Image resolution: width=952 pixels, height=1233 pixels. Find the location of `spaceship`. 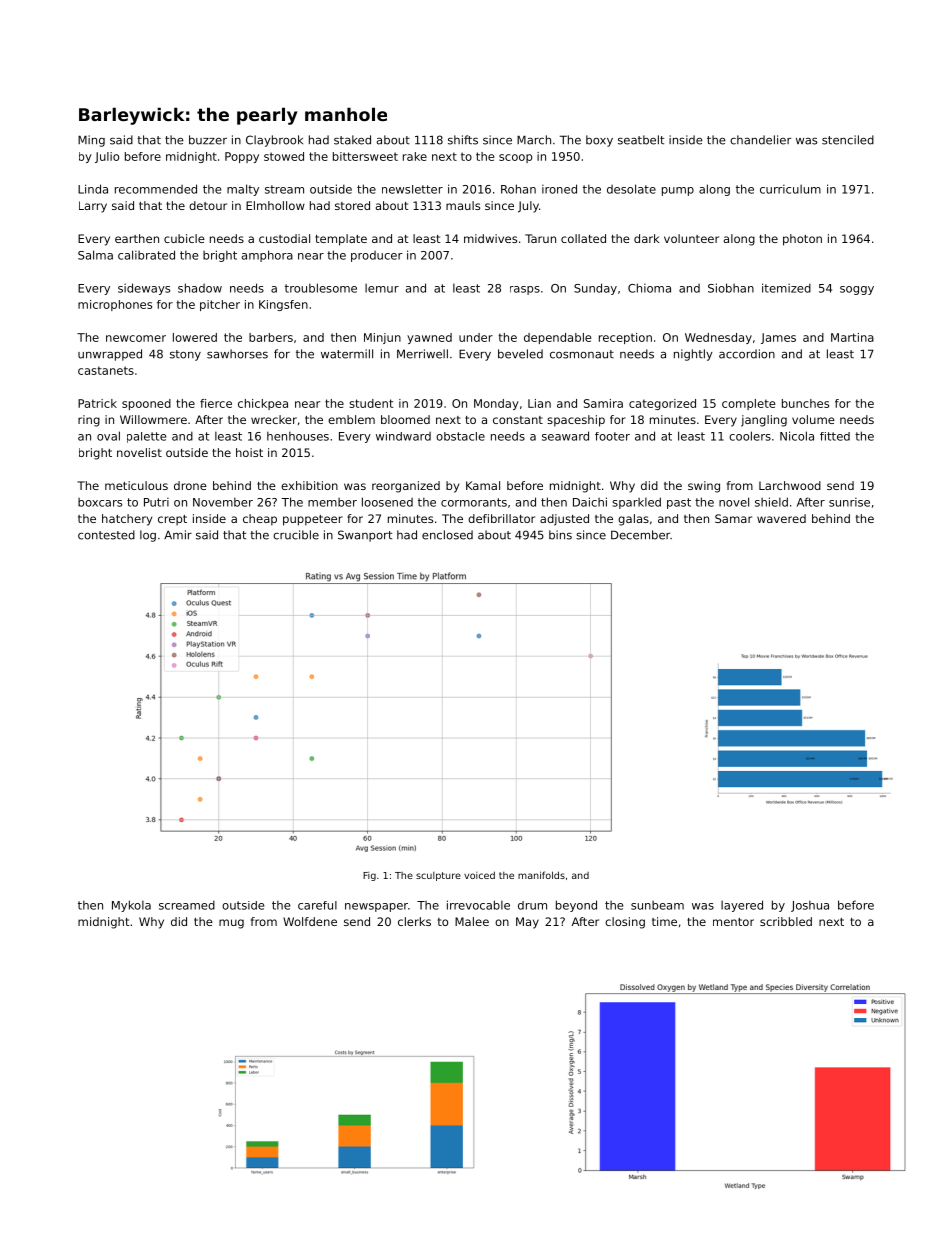

spaceship is located at coordinates (576, 421).
